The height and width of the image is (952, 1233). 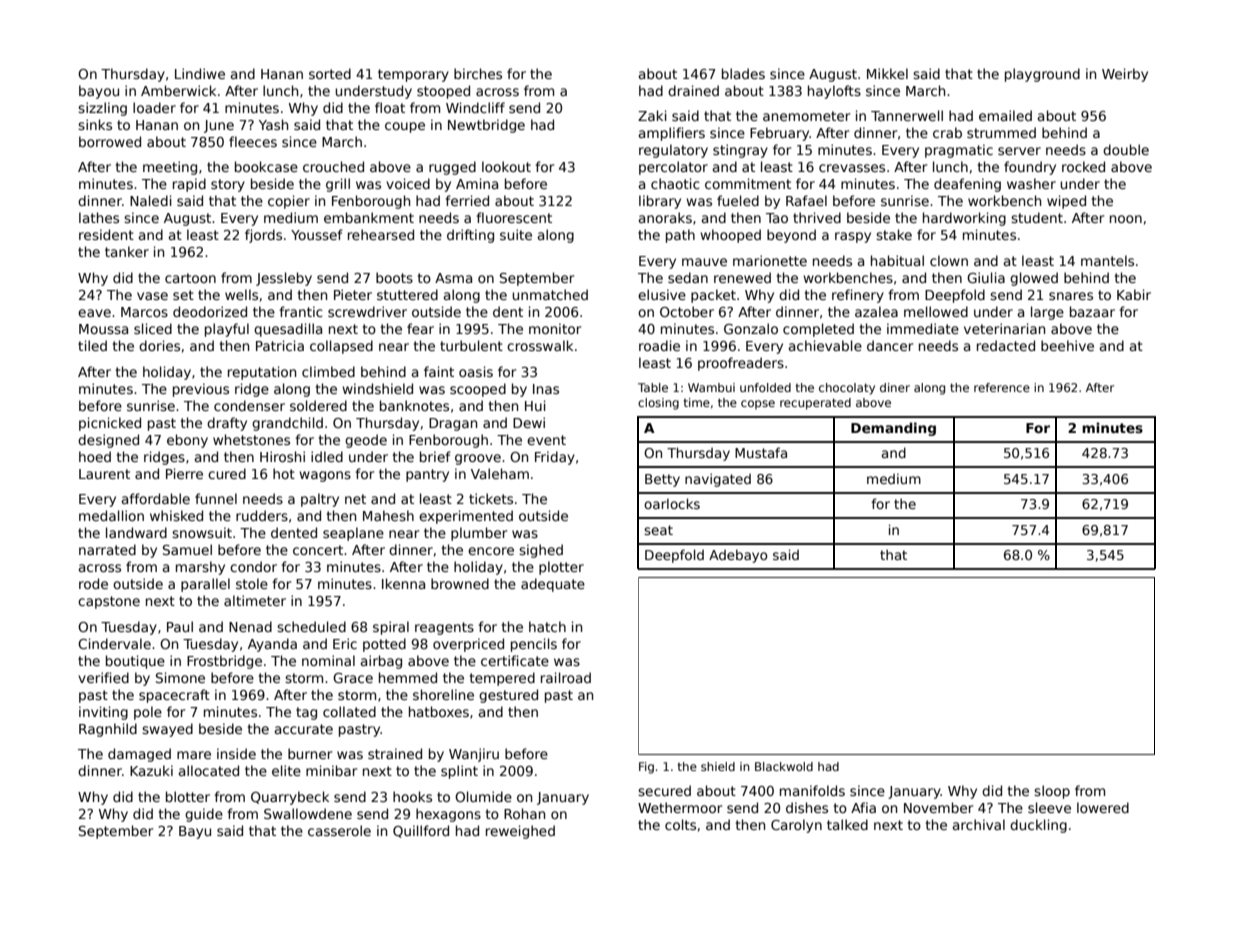 I want to click on Bayu, so click(x=195, y=832).
